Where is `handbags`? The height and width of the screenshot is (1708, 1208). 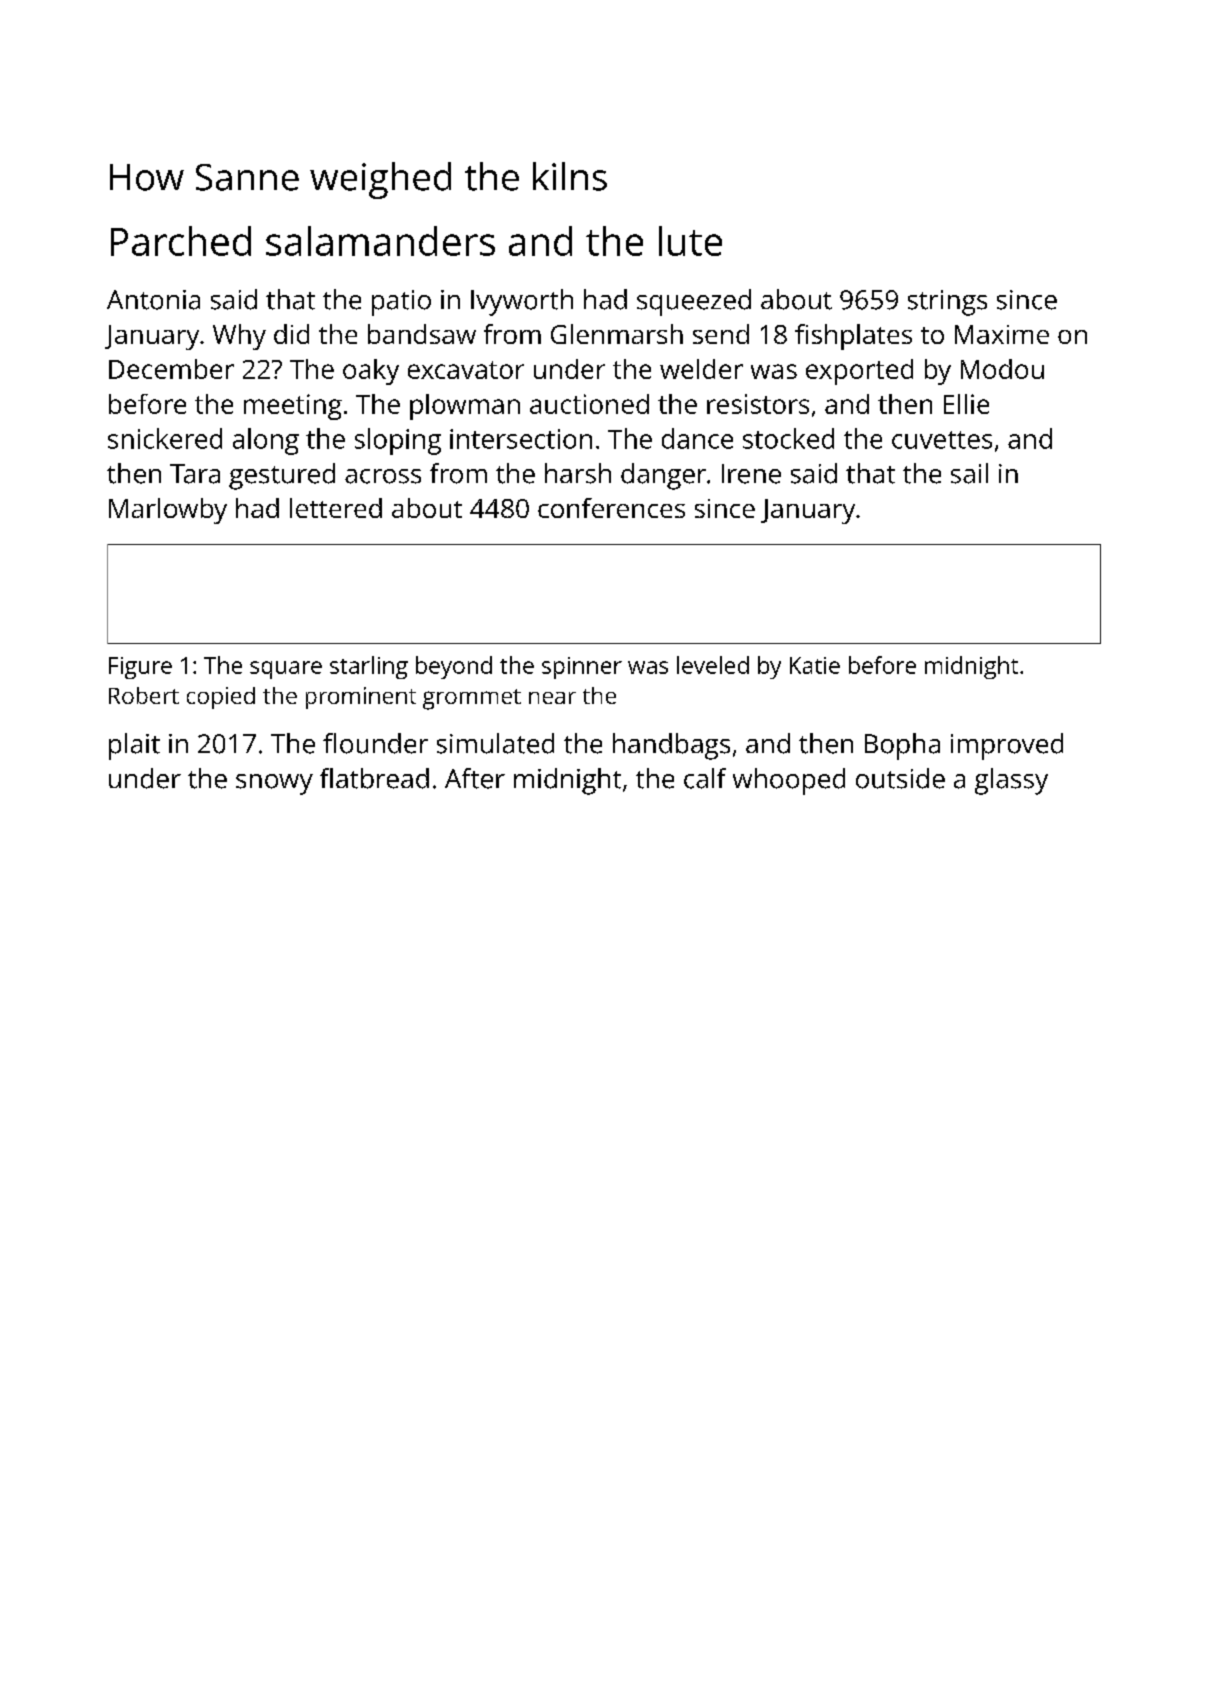 handbags is located at coordinates (671, 746).
